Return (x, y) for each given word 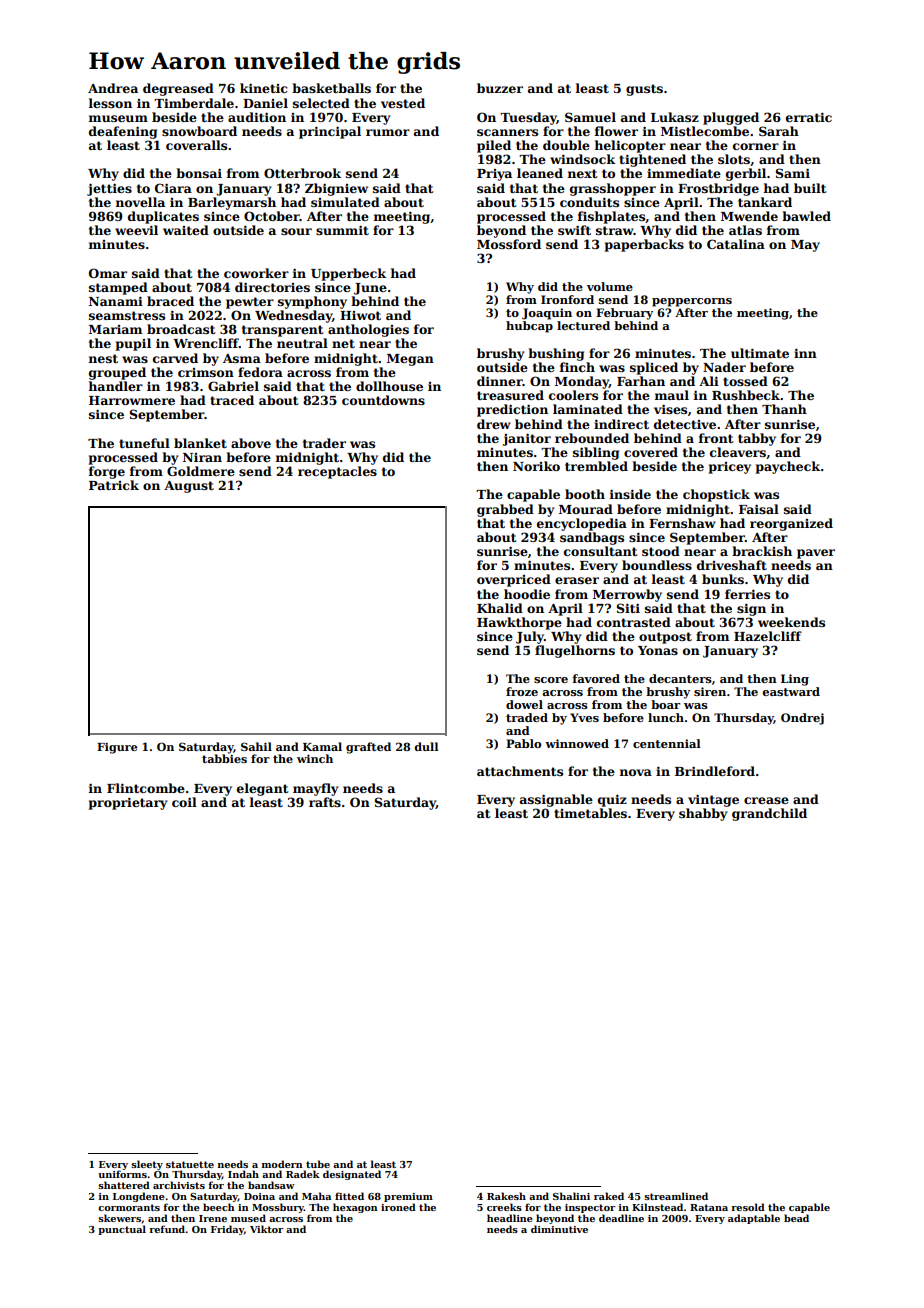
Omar (108, 273)
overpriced (514, 580)
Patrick (114, 485)
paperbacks (644, 245)
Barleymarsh (232, 203)
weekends (791, 622)
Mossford (509, 244)
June (370, 289)
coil (184, 802)
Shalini (571, 1196)
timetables (590, 813)
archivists (179, 1185)
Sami (792, 173)
